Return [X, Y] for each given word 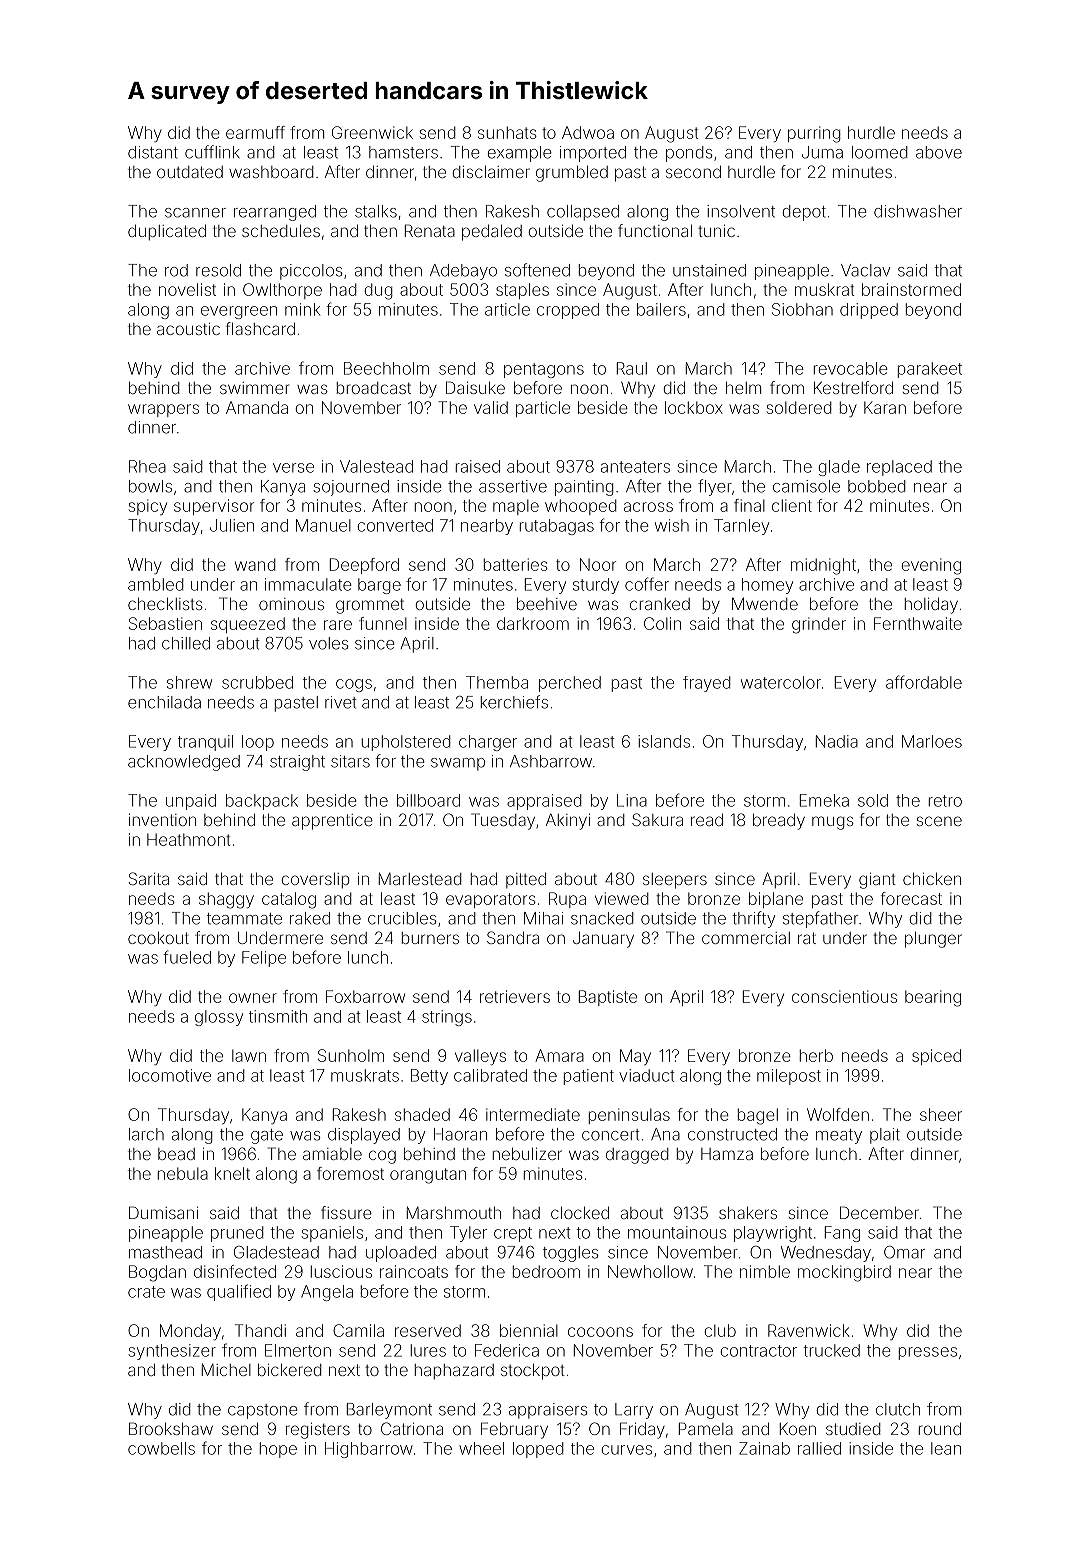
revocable [851, 368]
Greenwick [372, 132]
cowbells [161, 1448]
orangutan [428, 1176]
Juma [822, 152]
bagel [758, 1116]
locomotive [170, 1075]
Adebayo [463, 272]
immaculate [308, 584]
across [648, 507]
